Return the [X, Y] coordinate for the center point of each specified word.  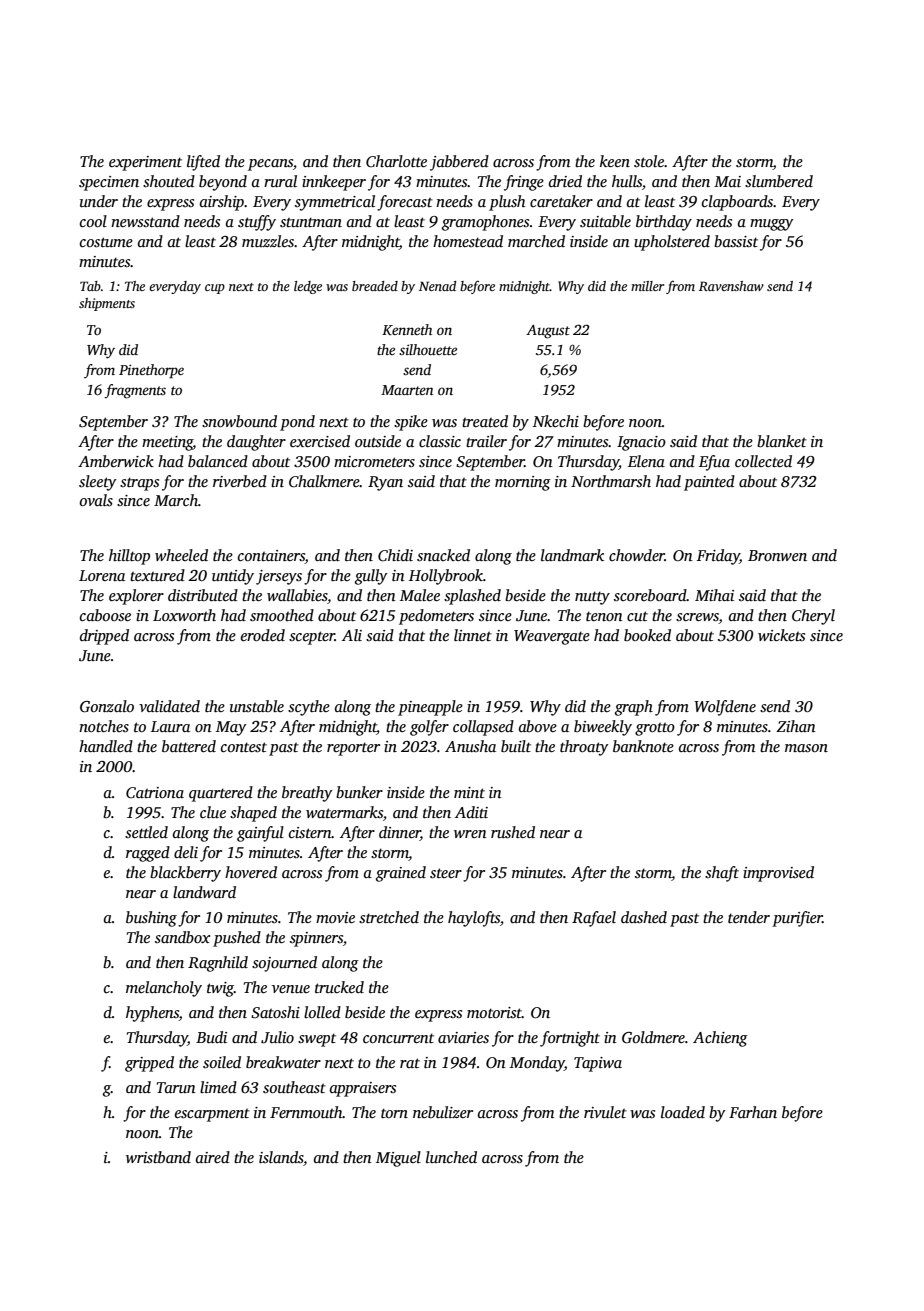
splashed [472, 597]
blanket [782, 441]
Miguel [398, 1159]
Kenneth [407, 329]
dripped [104, 637]
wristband [158, 1157]
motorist [494, 1012]
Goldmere [653, 1037]
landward [204, 892]
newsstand [145, 221]
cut [637, 616]
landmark [572, 555]
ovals [96, 500]
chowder [637, 555]
